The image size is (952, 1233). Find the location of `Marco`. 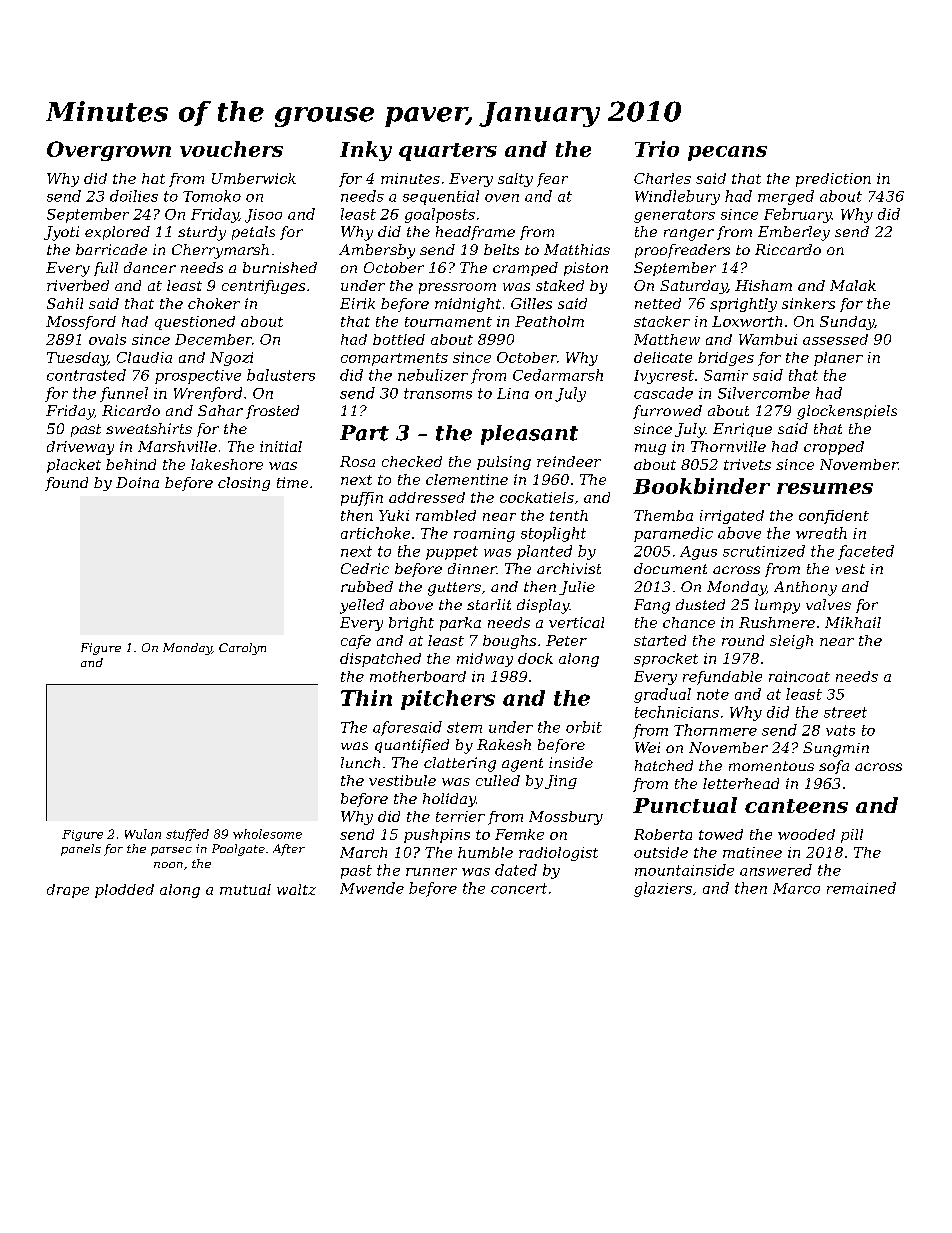

Marco is located at coordinates (796, 888).
